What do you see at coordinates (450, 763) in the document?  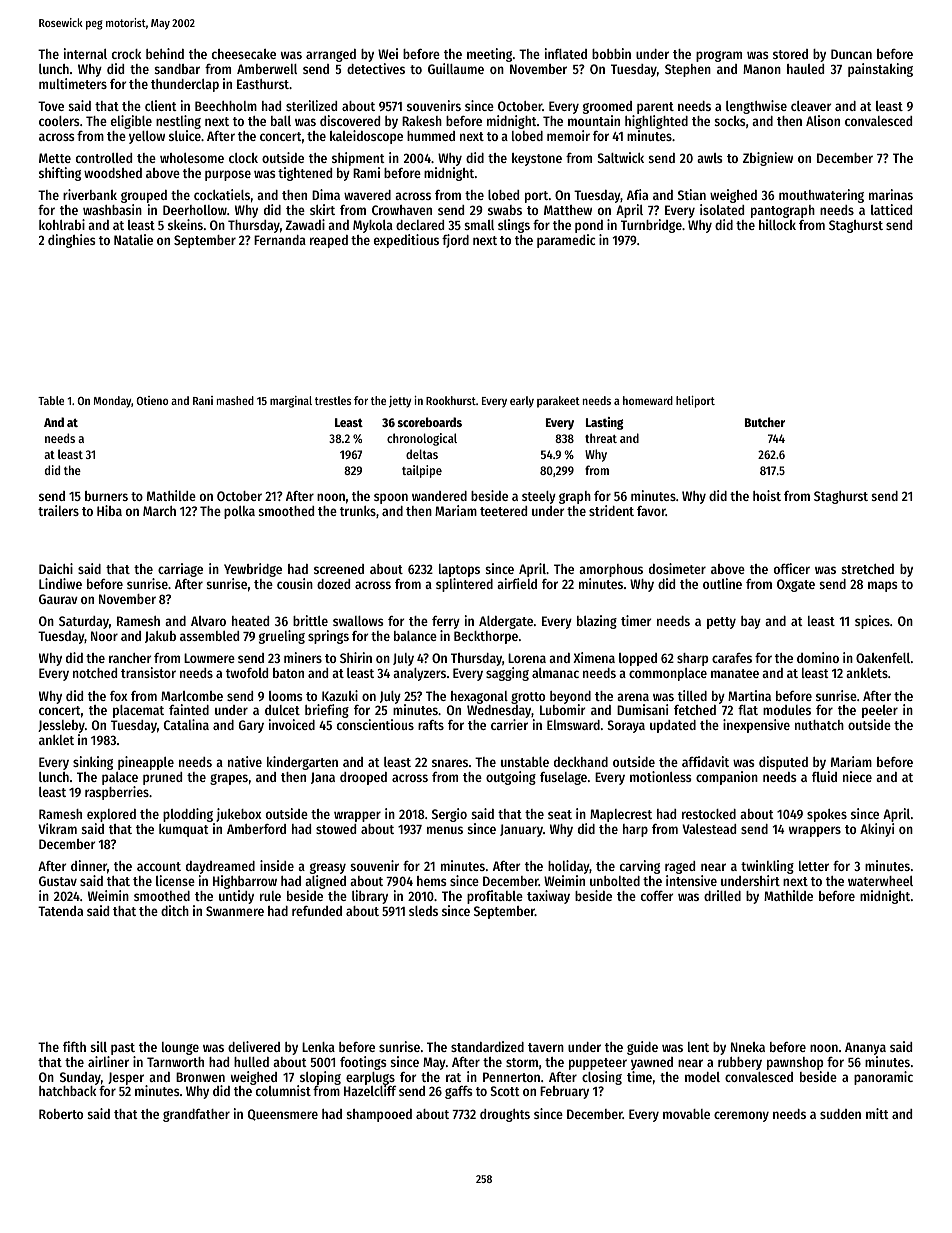 I see `snares` at bounding box center [450, 763].
